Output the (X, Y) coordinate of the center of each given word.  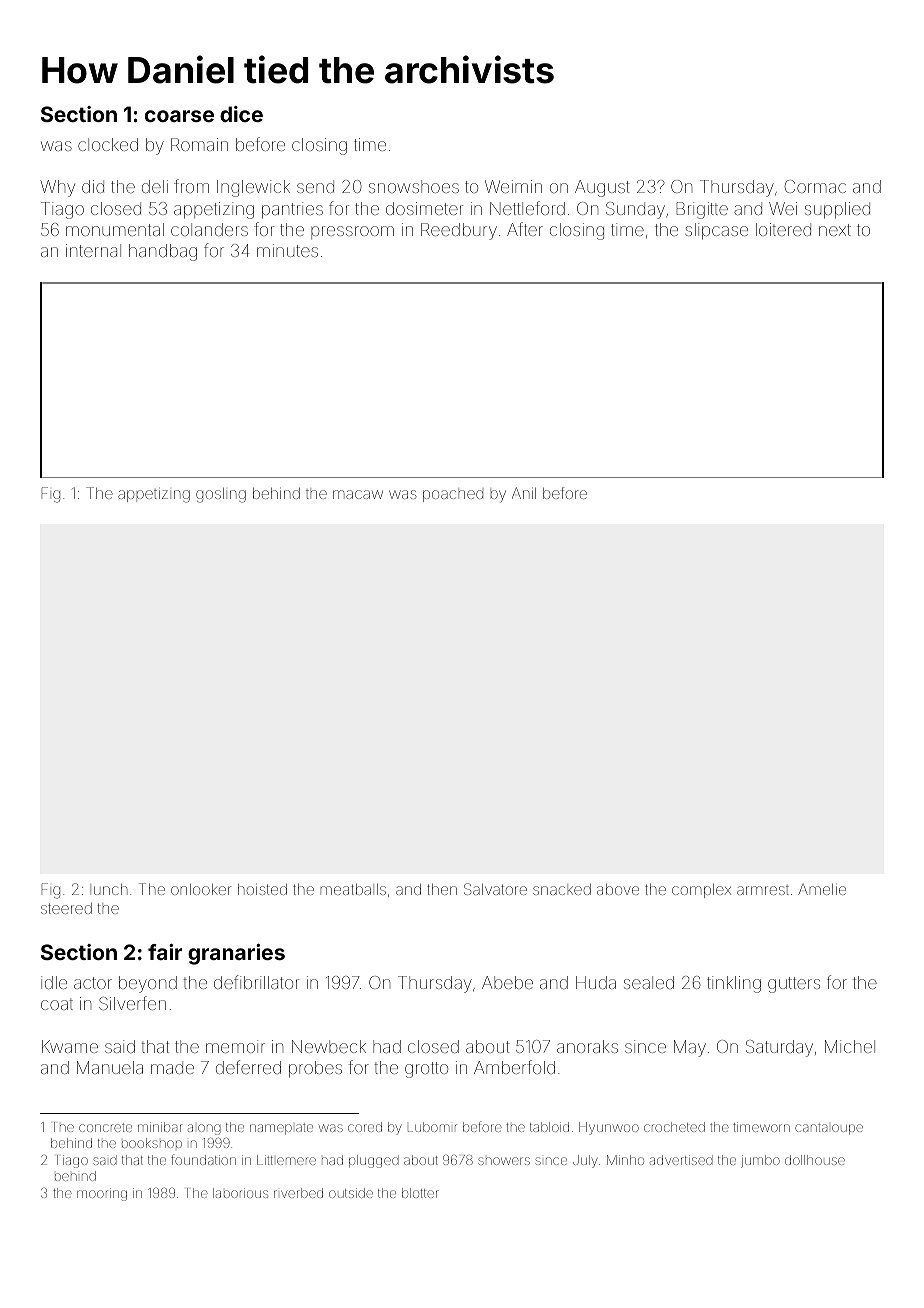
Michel (850, 1046)
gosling (221, 495)
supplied (837, 210)
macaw (358, 494)
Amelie (822, 889)
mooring (102, 1194)
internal (93, 250)
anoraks (587, 1046)
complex (701, 891)
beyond (148, 984)
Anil (524, 493)
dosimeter (424, 208)
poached (453, 496)
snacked (562, 889)
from (191, 186)
